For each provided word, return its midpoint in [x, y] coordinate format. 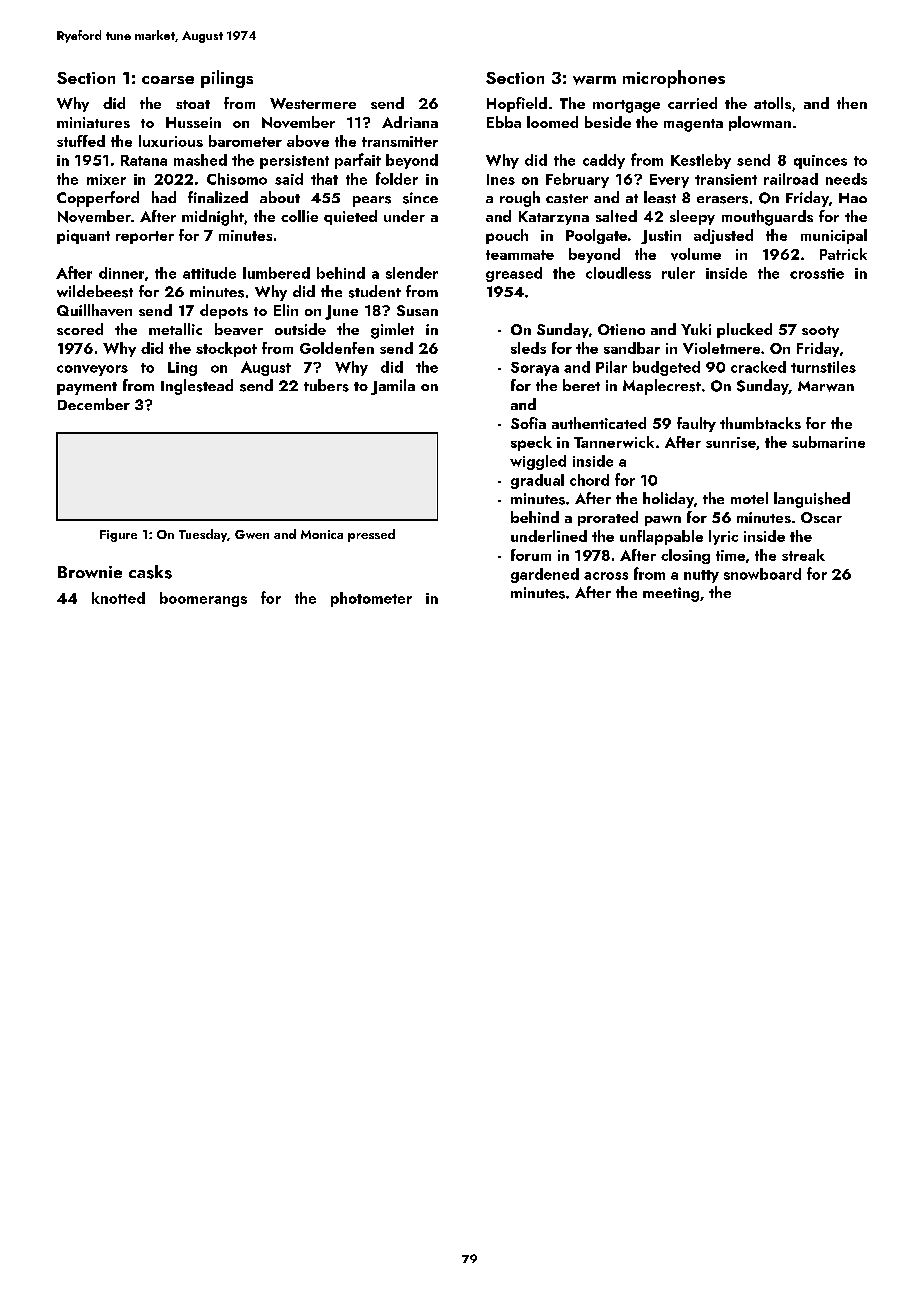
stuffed [81, 141]
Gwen [252, 534]
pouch [507, 236]
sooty [820, 332]
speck [531, 443]
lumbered [276, 273]
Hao [853, 198]
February [577, 180]
